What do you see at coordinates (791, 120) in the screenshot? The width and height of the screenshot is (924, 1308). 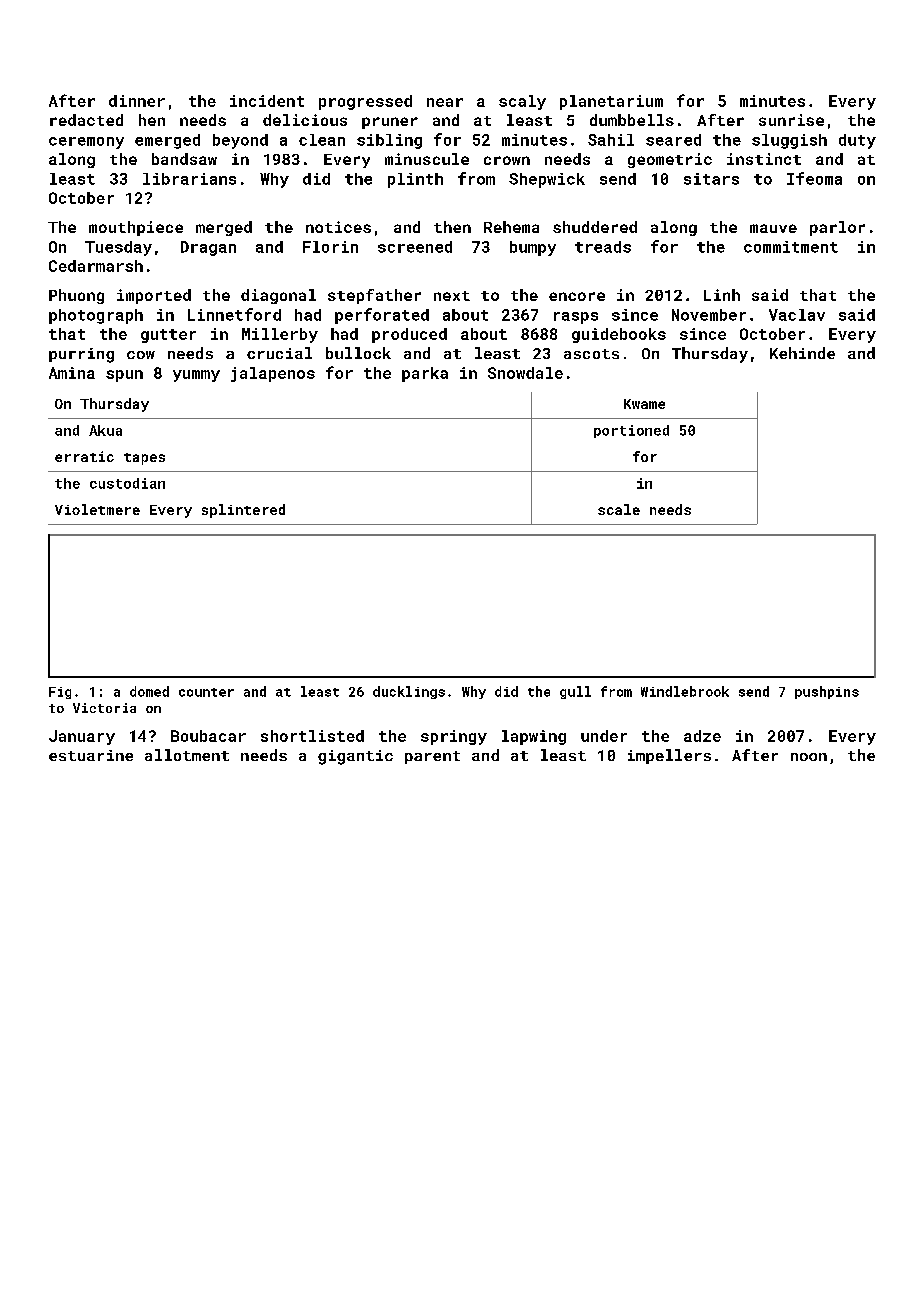 I see `sunrise` at bounding box center [791, 120].
